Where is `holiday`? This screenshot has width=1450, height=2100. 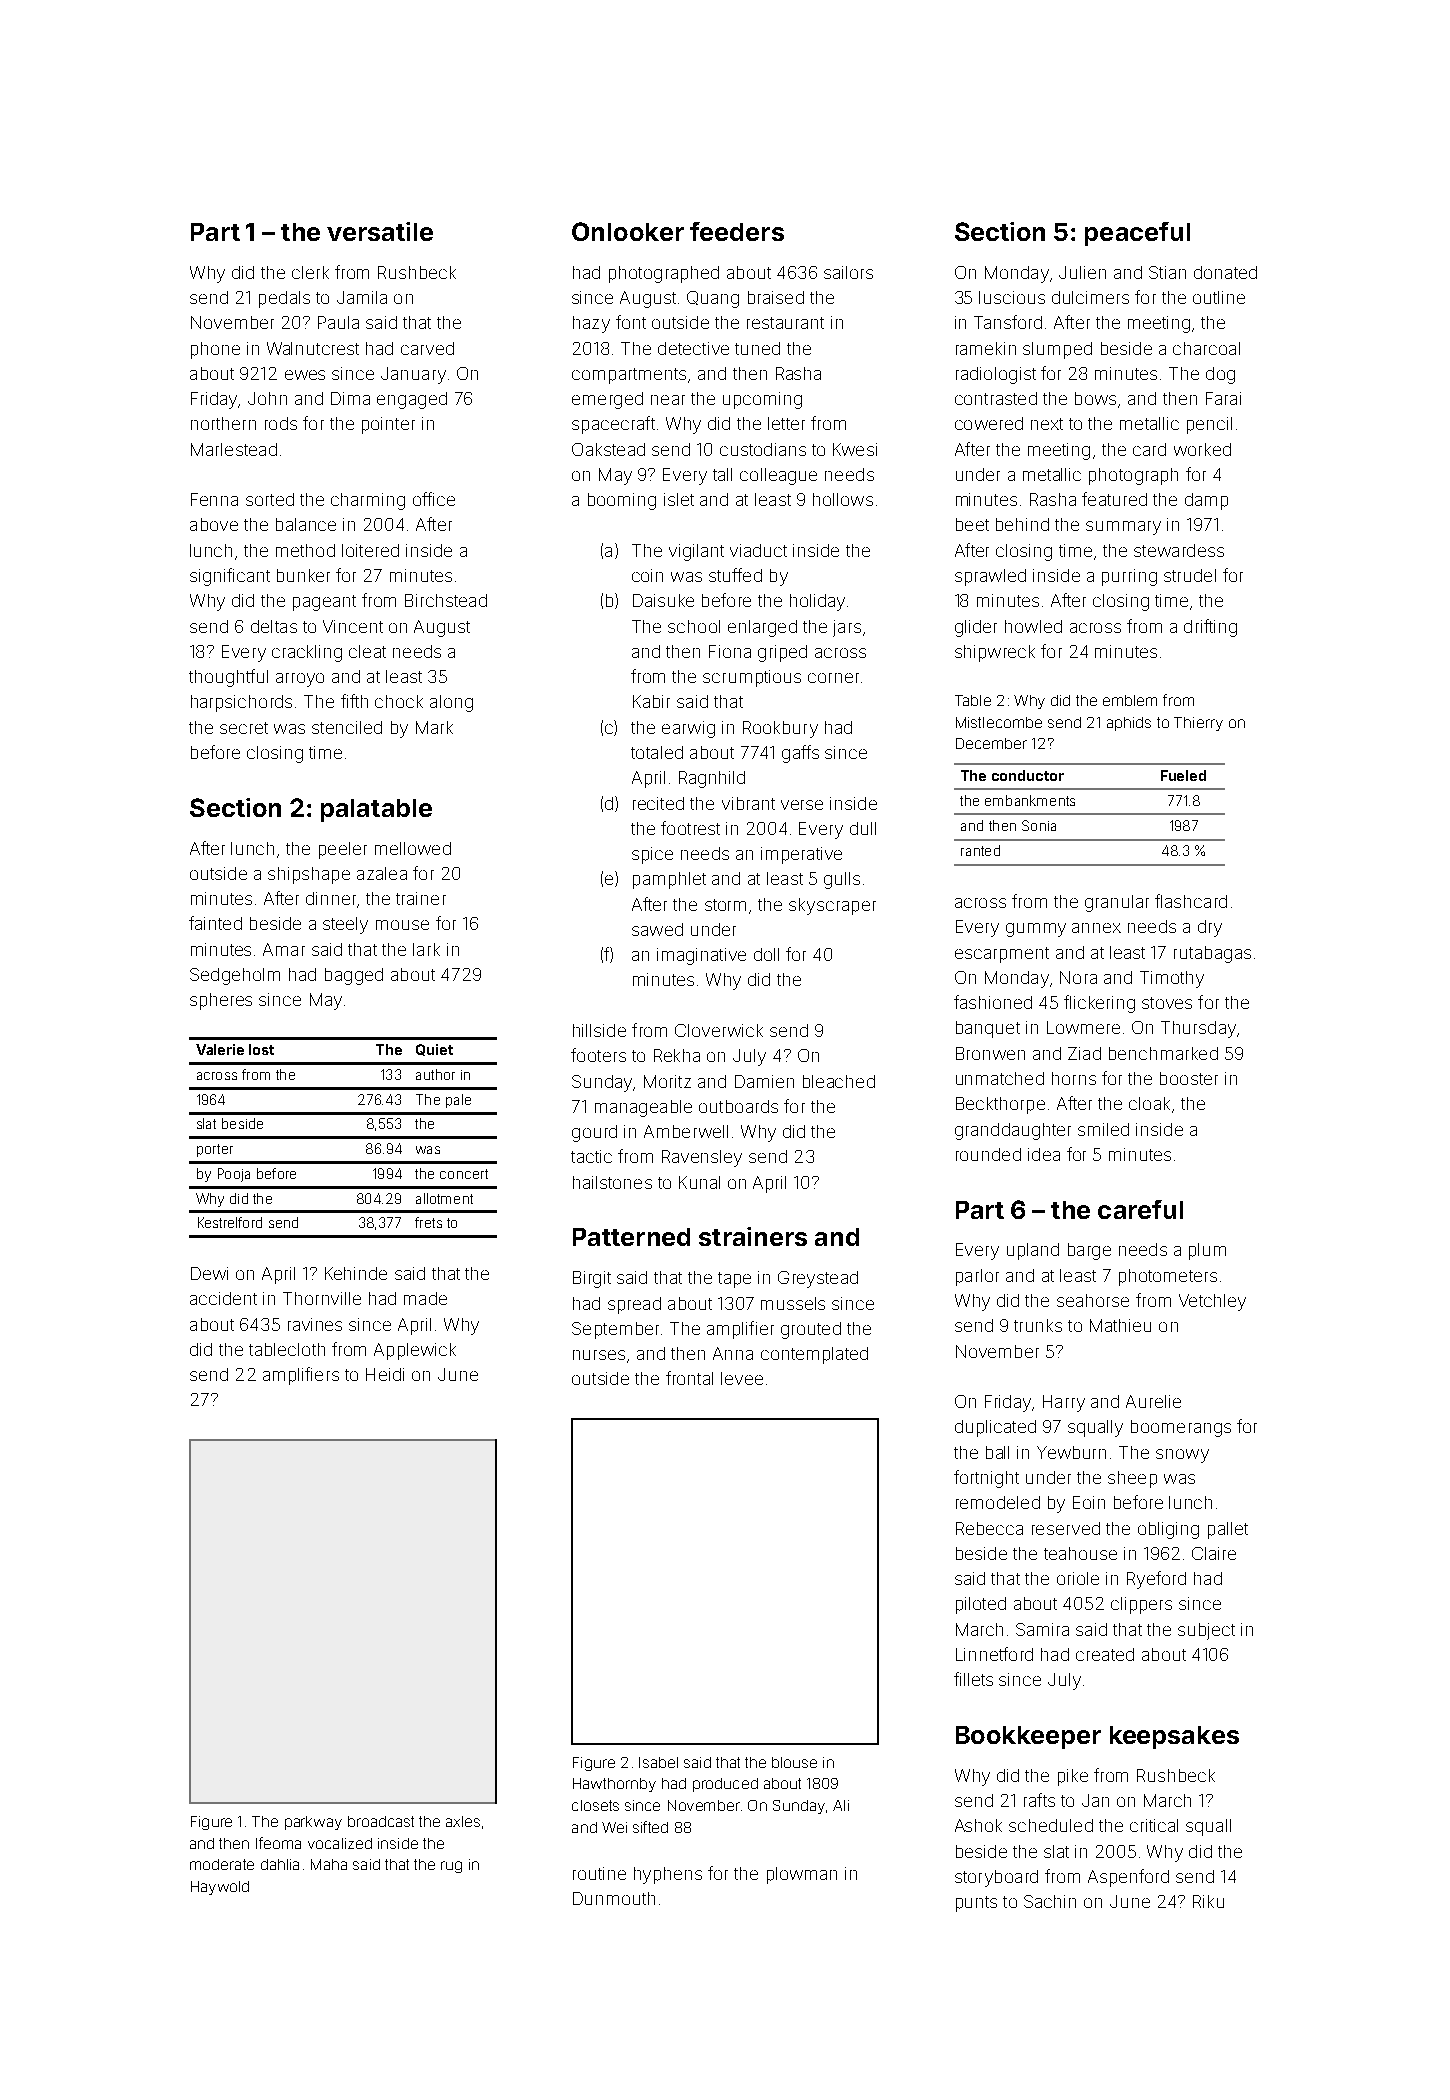
holiday is located at coordinates (817, 602).
